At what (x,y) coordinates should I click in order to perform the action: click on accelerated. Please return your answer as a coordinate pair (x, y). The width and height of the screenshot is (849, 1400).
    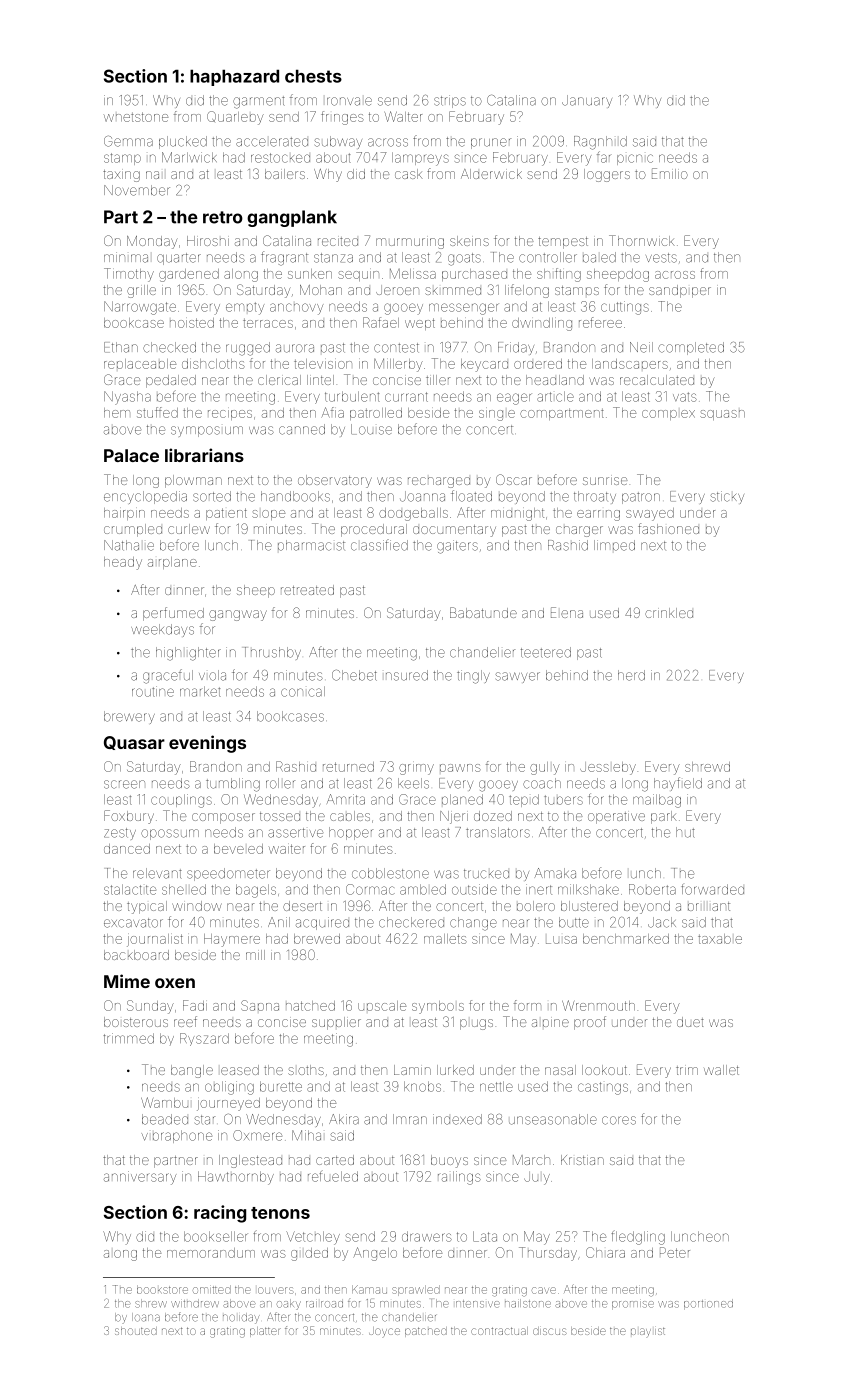
    Looking at the image, I should click on (272, 142).
